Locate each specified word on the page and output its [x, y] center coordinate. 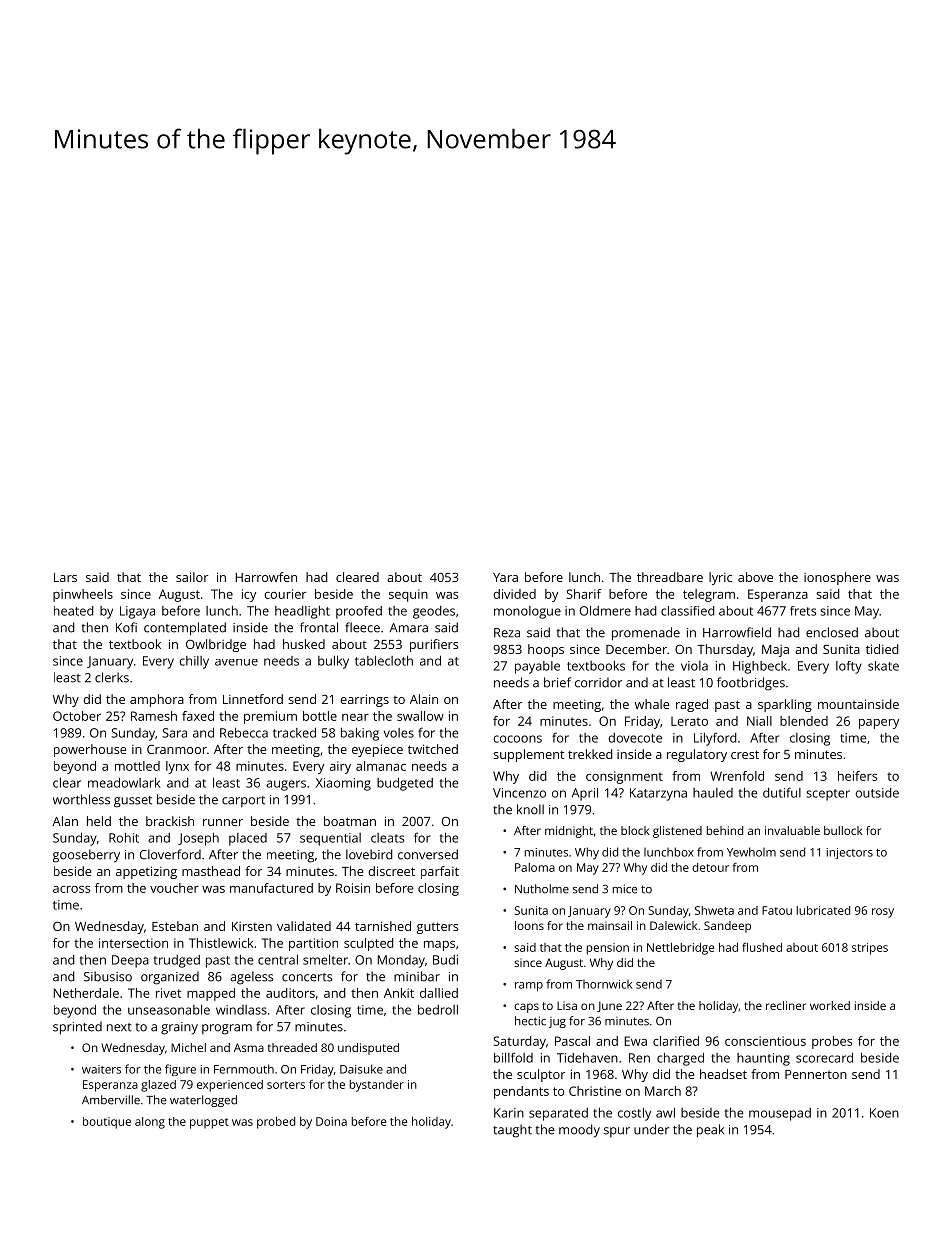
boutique [107, 1123]
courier [285, 594]
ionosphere [837, 578]
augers [286, 785]
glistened [677, 832]
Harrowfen [266, 577]
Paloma [535, 867]
